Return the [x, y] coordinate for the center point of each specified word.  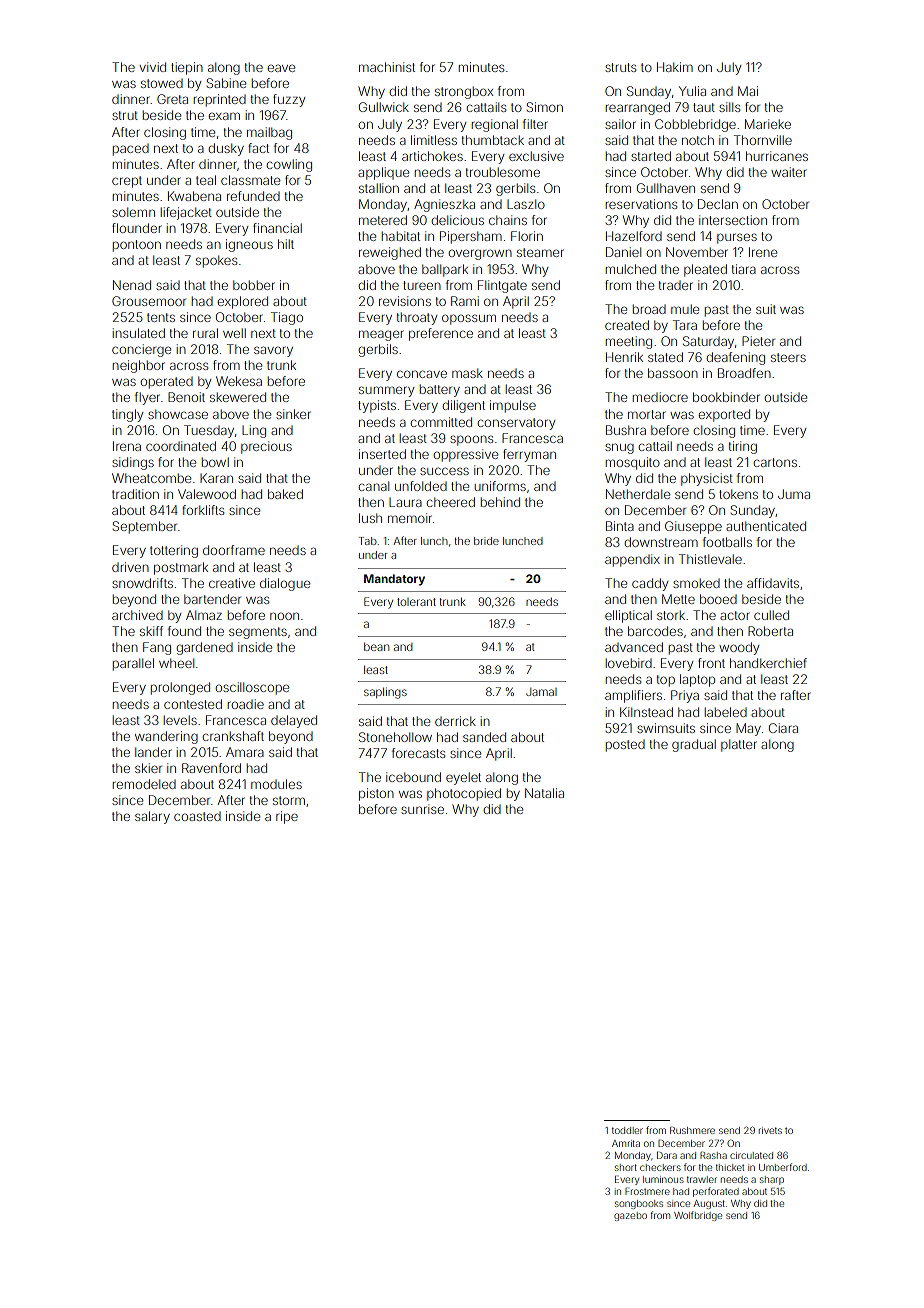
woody [739, 648]
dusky [226, 149]
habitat [401, 236]
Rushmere [692, 1130]
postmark [181, 568]
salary [152, 817]
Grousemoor [149, 301]
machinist [387, 67]
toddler [627, 1130]
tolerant [416, 602]
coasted [197, 816]
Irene [763, 252]
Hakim [675, 67]
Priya [685, 696]
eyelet [463, 778]
